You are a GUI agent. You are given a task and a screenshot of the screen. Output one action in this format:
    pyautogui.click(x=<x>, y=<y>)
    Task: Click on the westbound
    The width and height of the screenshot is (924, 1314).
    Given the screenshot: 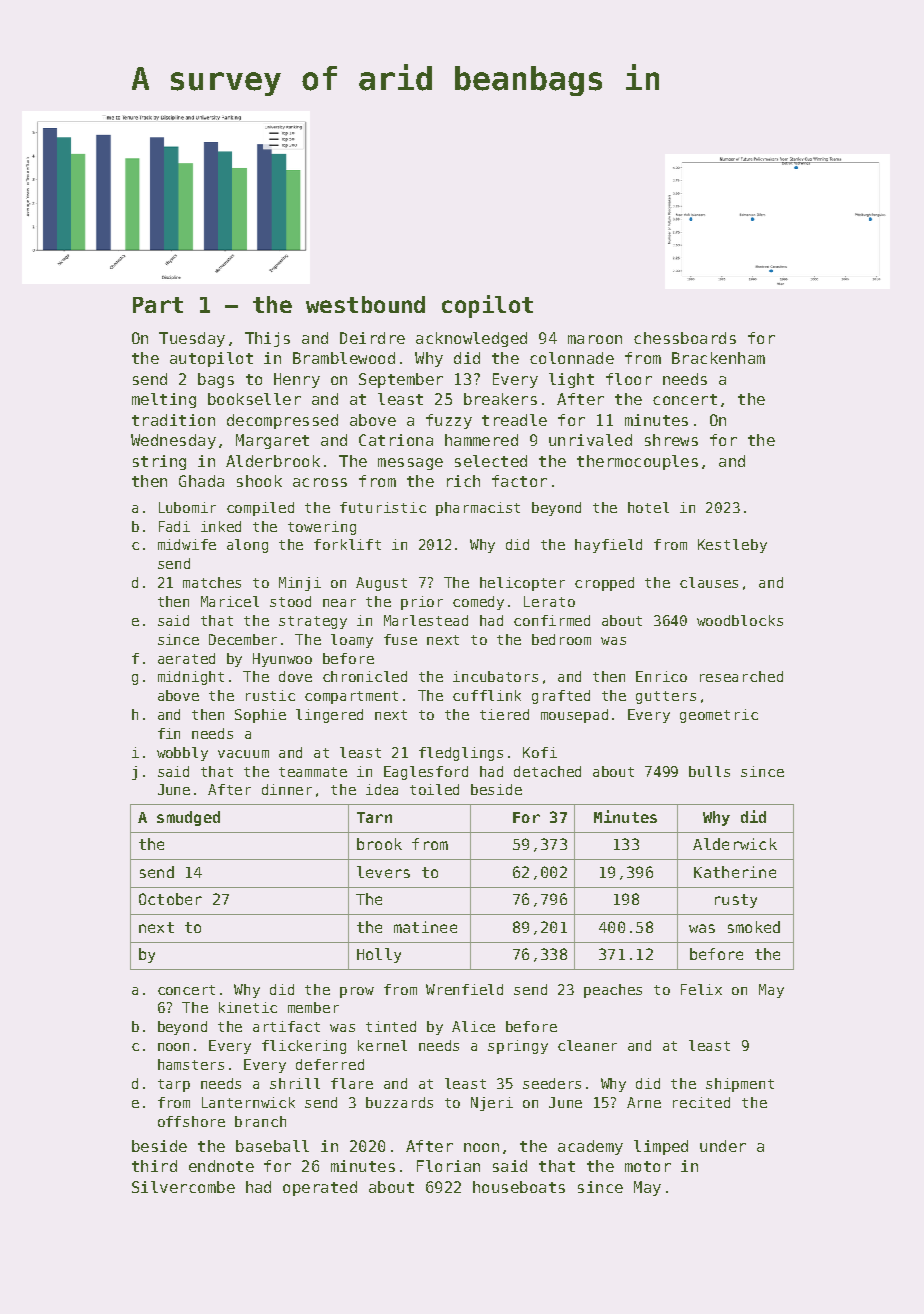 What is the action you would take?
    pyautogui.click(x=365, y=304)
